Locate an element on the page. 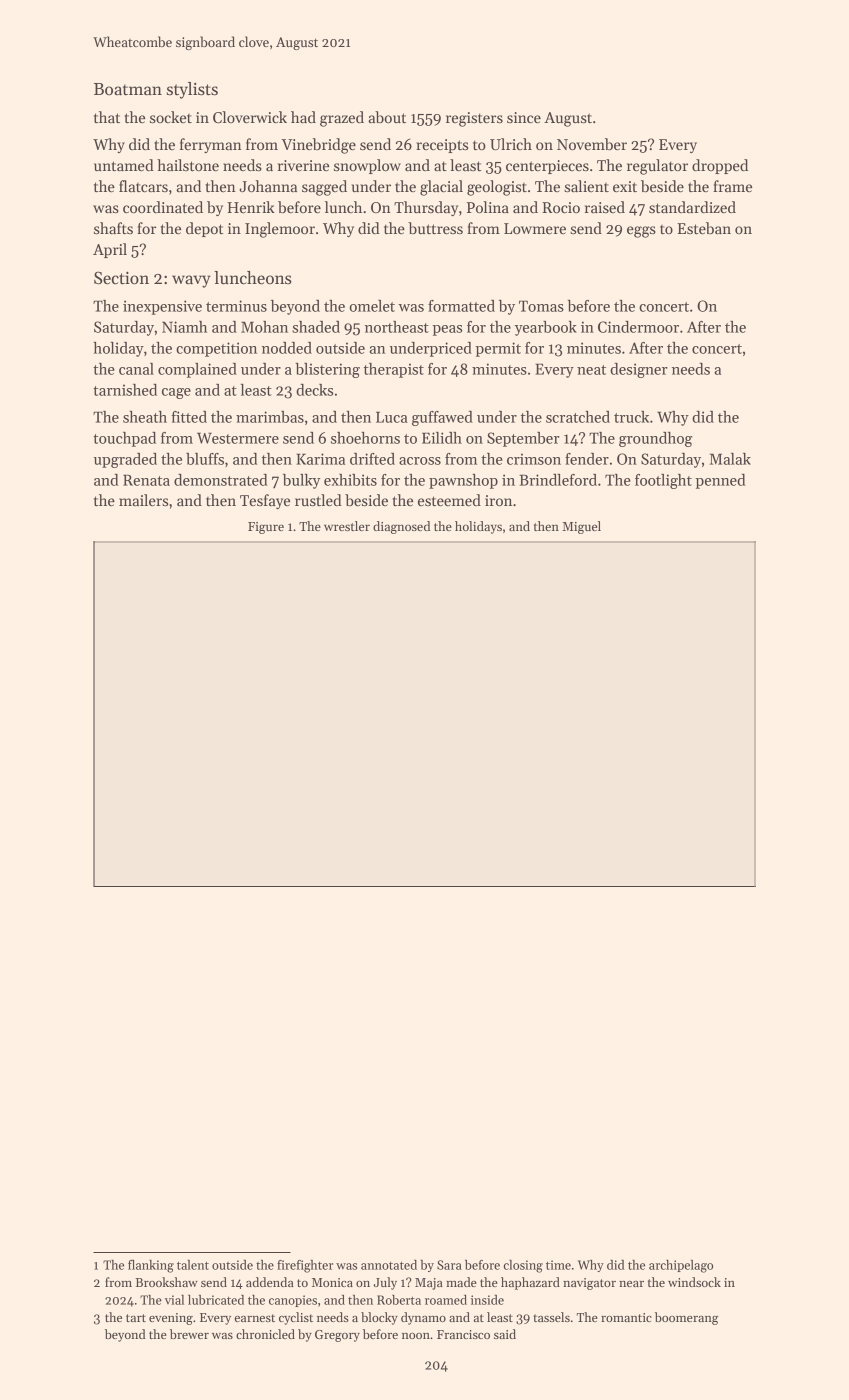 This page has height=1400, width=849. Eilidh is located at coordinates (442, 438).
